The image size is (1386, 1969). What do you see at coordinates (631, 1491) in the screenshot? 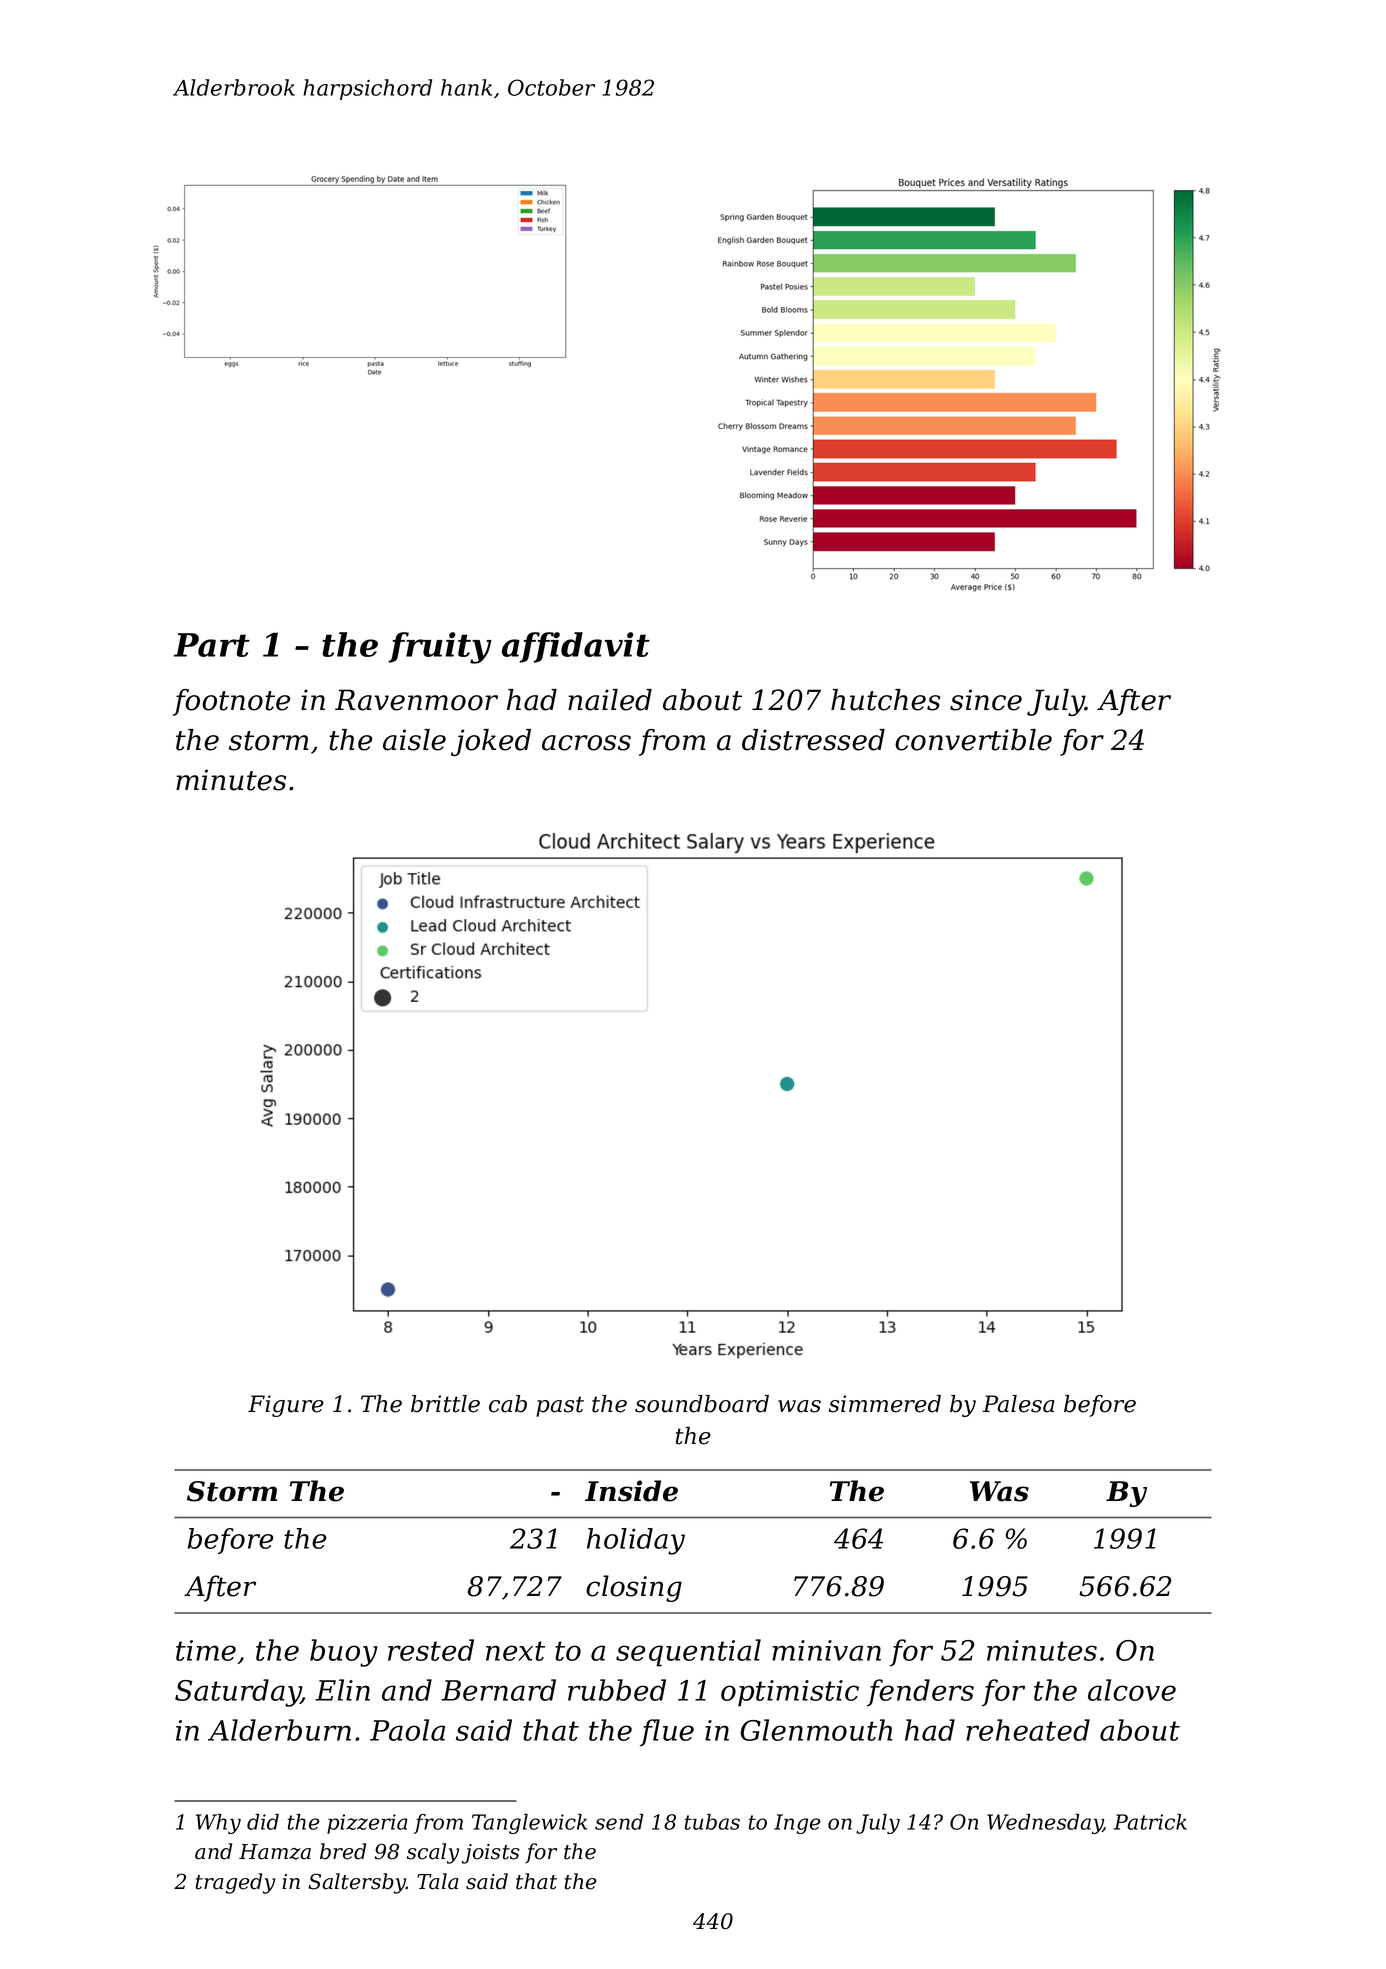
I see `Inside` at bounding box center [631, 1491].
